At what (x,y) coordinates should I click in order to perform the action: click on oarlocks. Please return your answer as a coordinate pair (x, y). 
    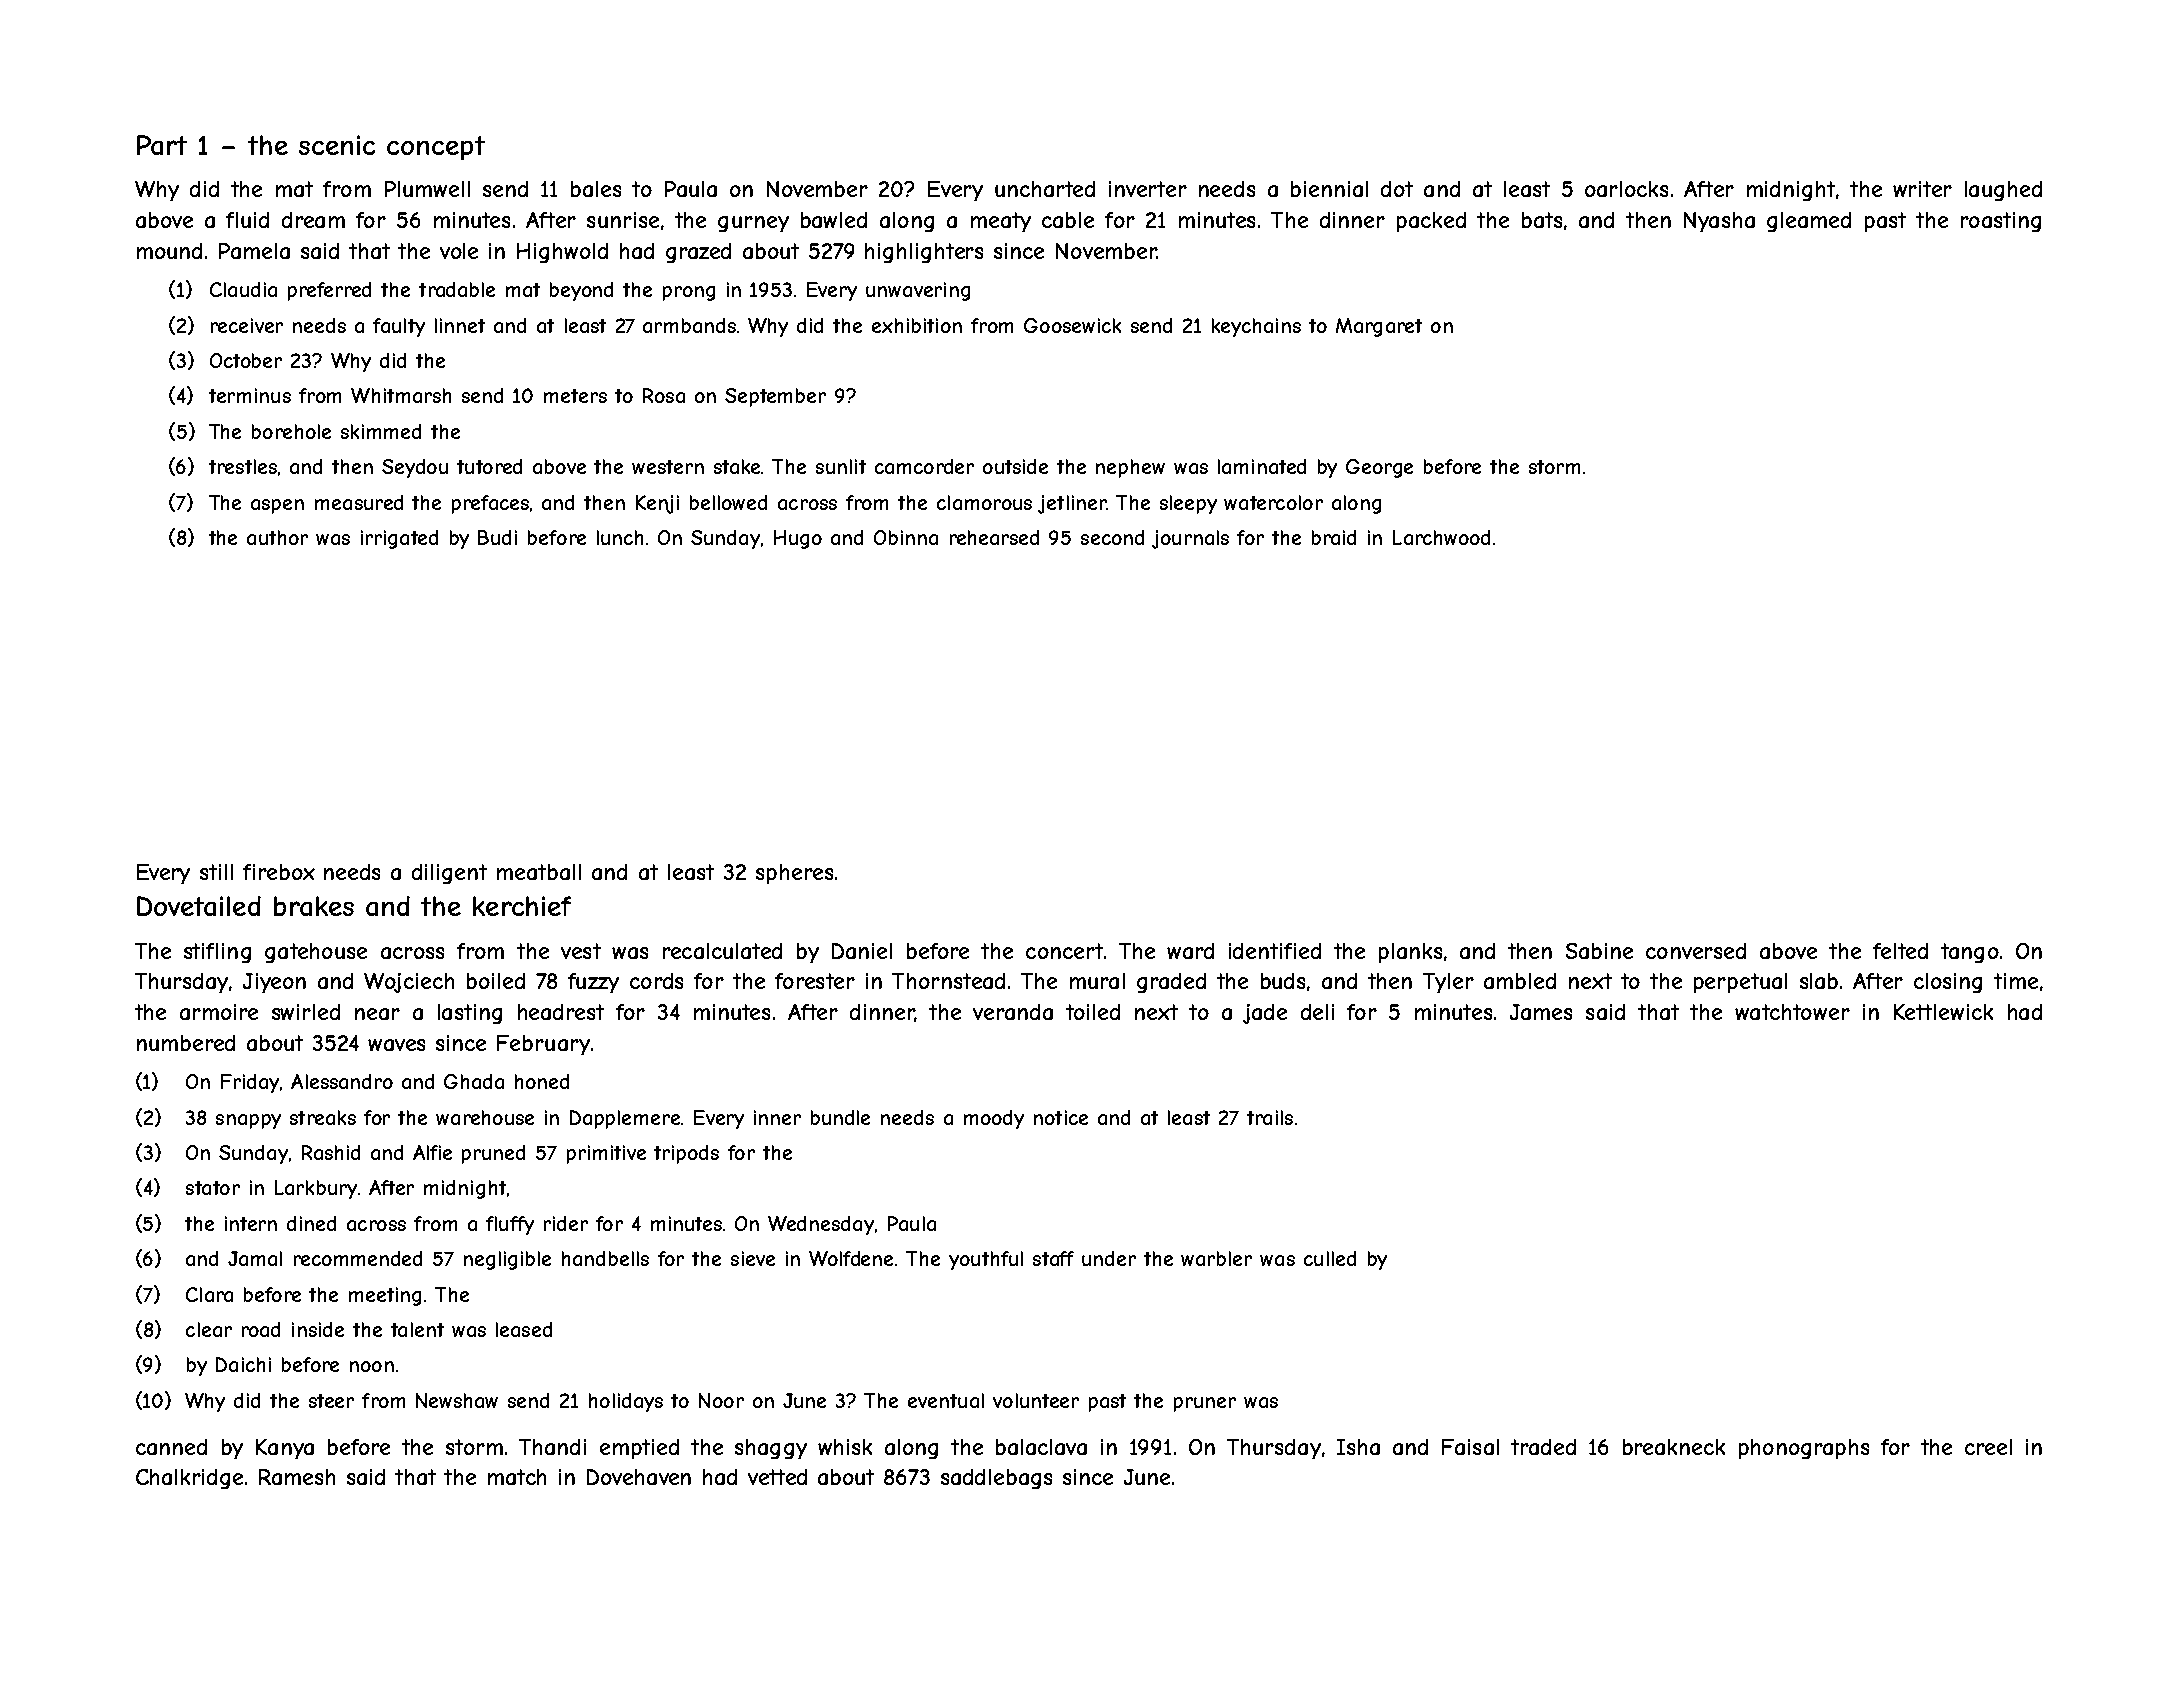
    Looking at the image, I should click on (1626, 189).
